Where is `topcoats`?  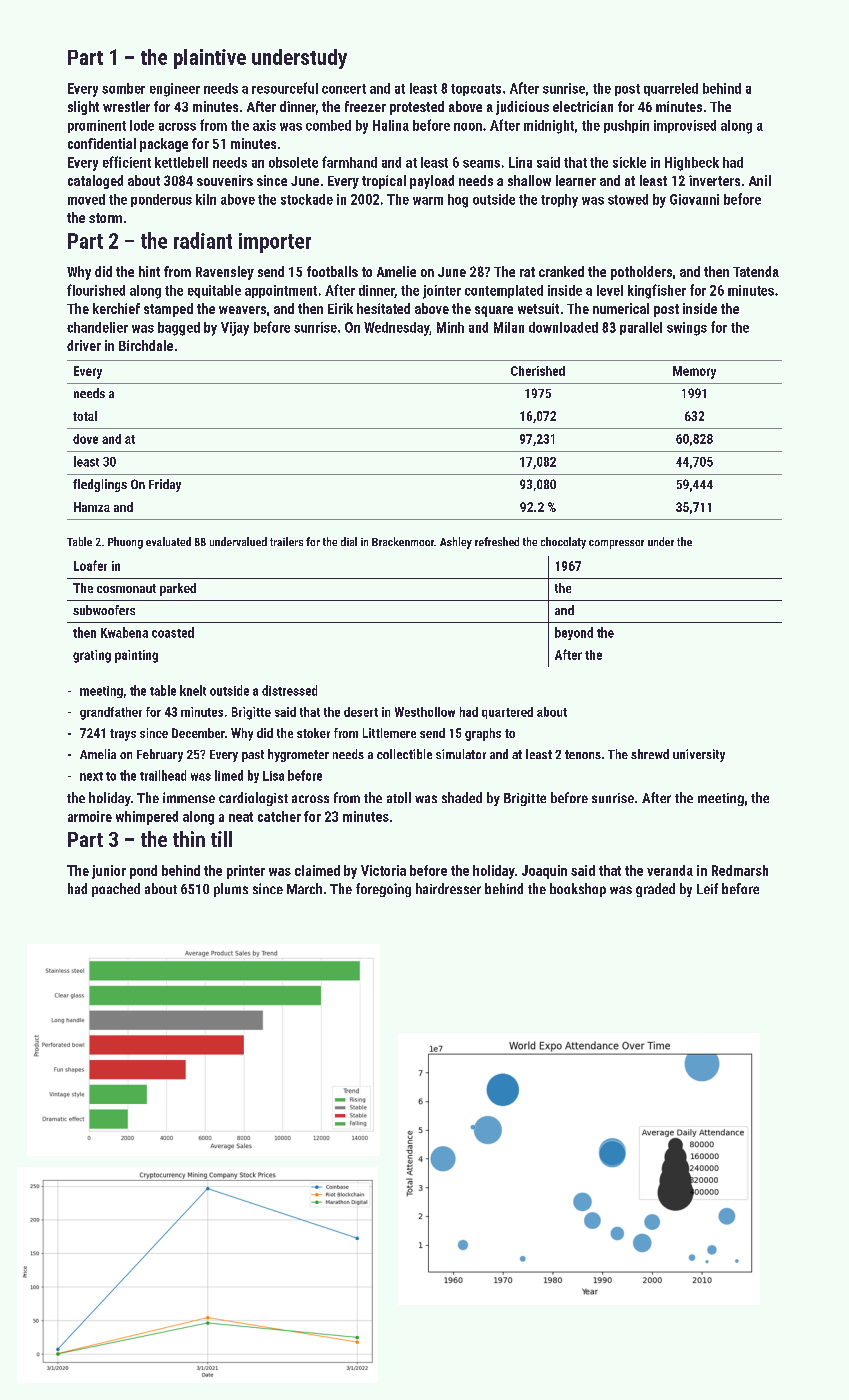 topcoats is located at coordinates (476, 90).
